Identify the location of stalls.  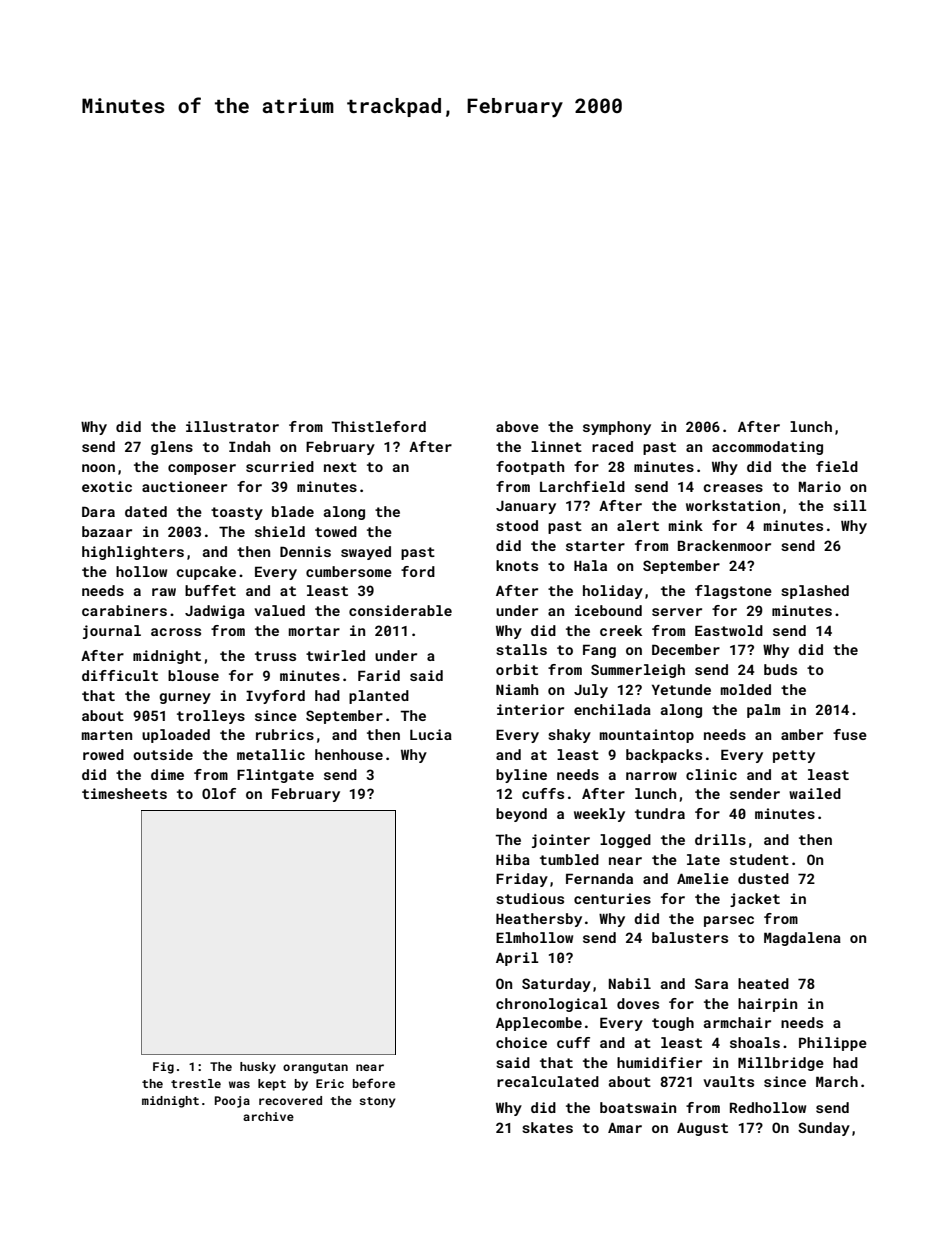
(521, 649).
